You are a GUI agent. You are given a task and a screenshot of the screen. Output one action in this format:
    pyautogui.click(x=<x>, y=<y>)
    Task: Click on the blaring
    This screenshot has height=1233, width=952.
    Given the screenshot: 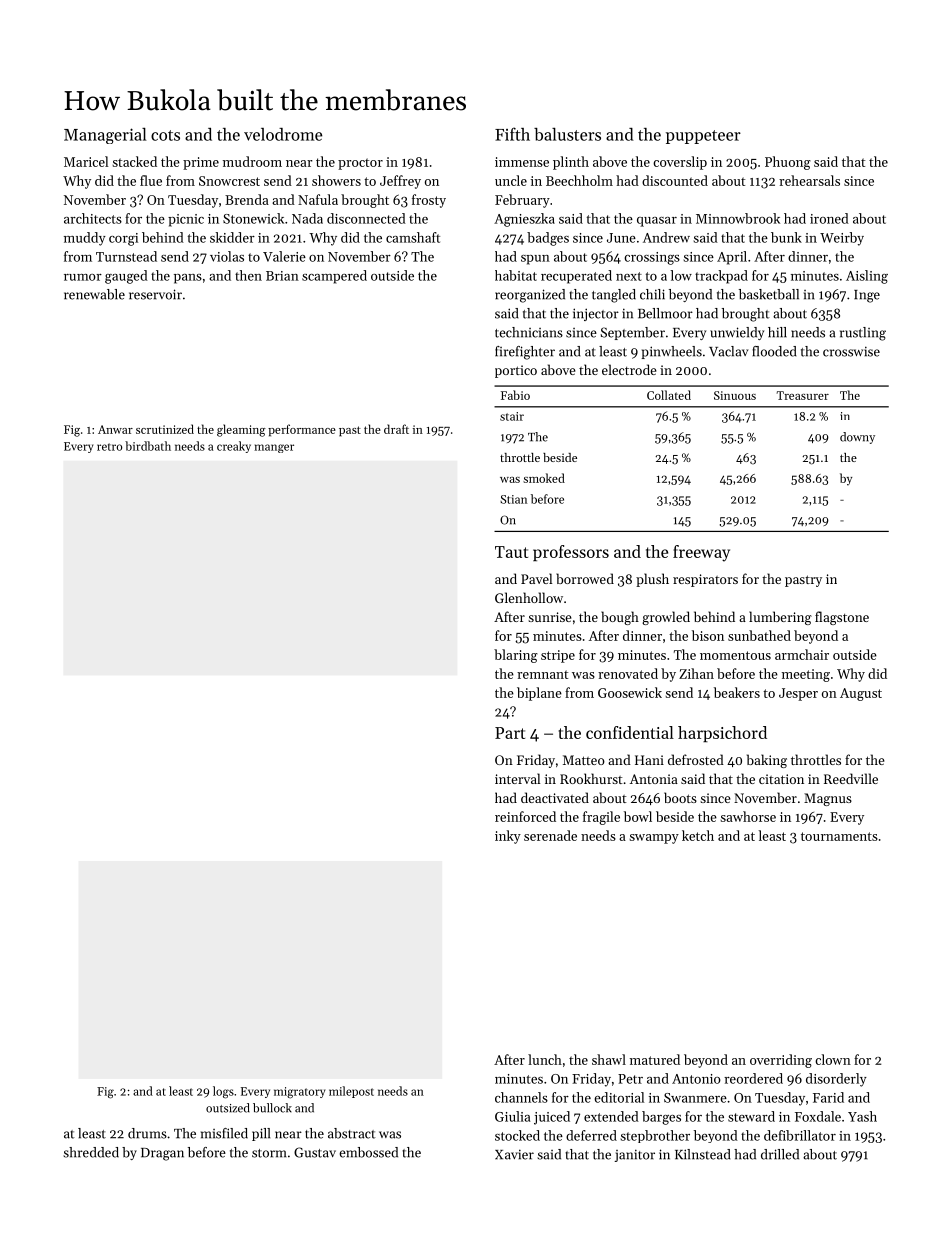 What is the action you would take?
    pyautogui.click(x=516, y=656)
